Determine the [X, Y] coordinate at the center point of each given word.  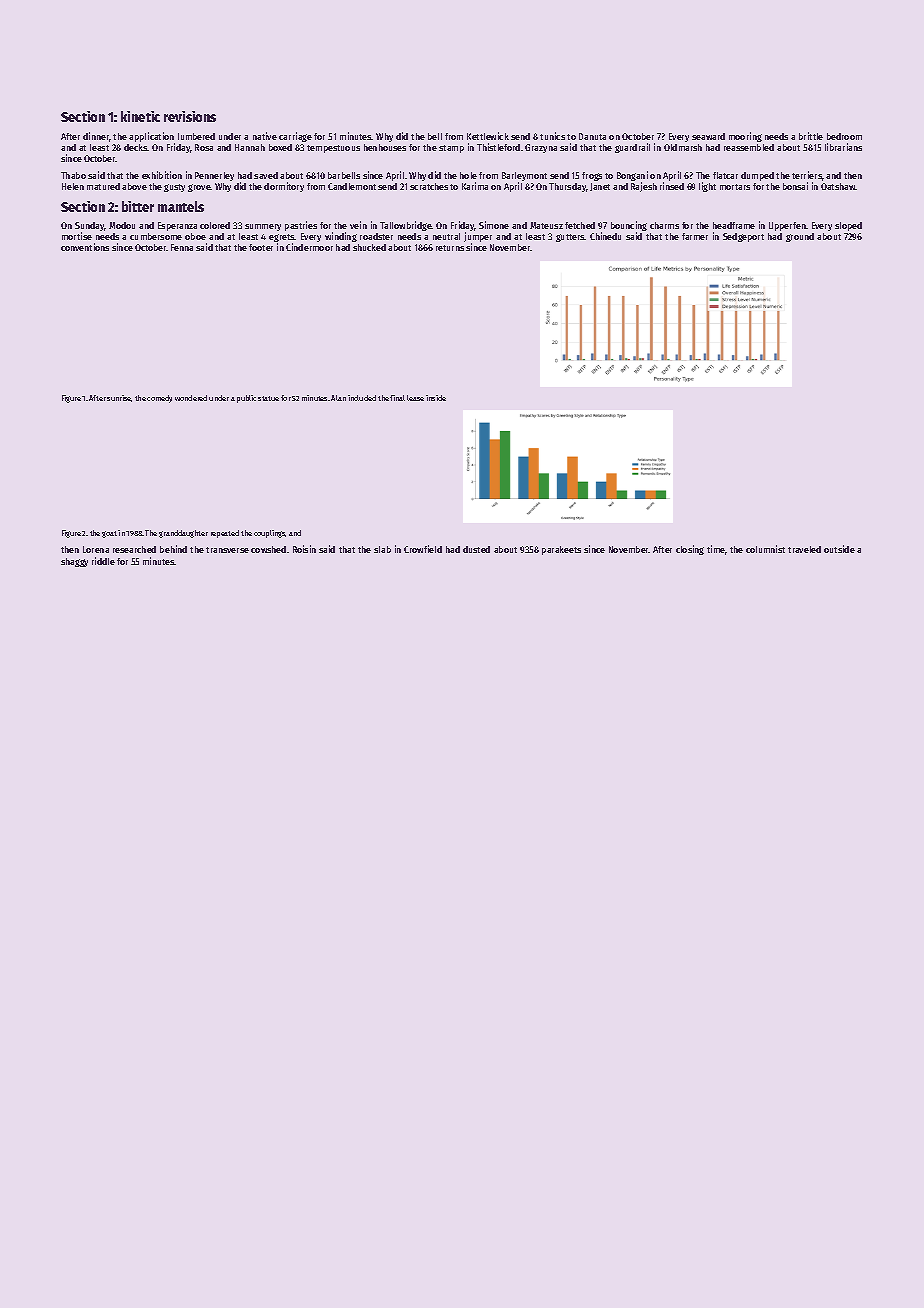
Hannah [250, 147]
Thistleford [498, 147]
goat [109, 534]
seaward [708, 136]
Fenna [182, 247]
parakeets [561, 550]
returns [450, 248]
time [716, 550]
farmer [695, 236]
